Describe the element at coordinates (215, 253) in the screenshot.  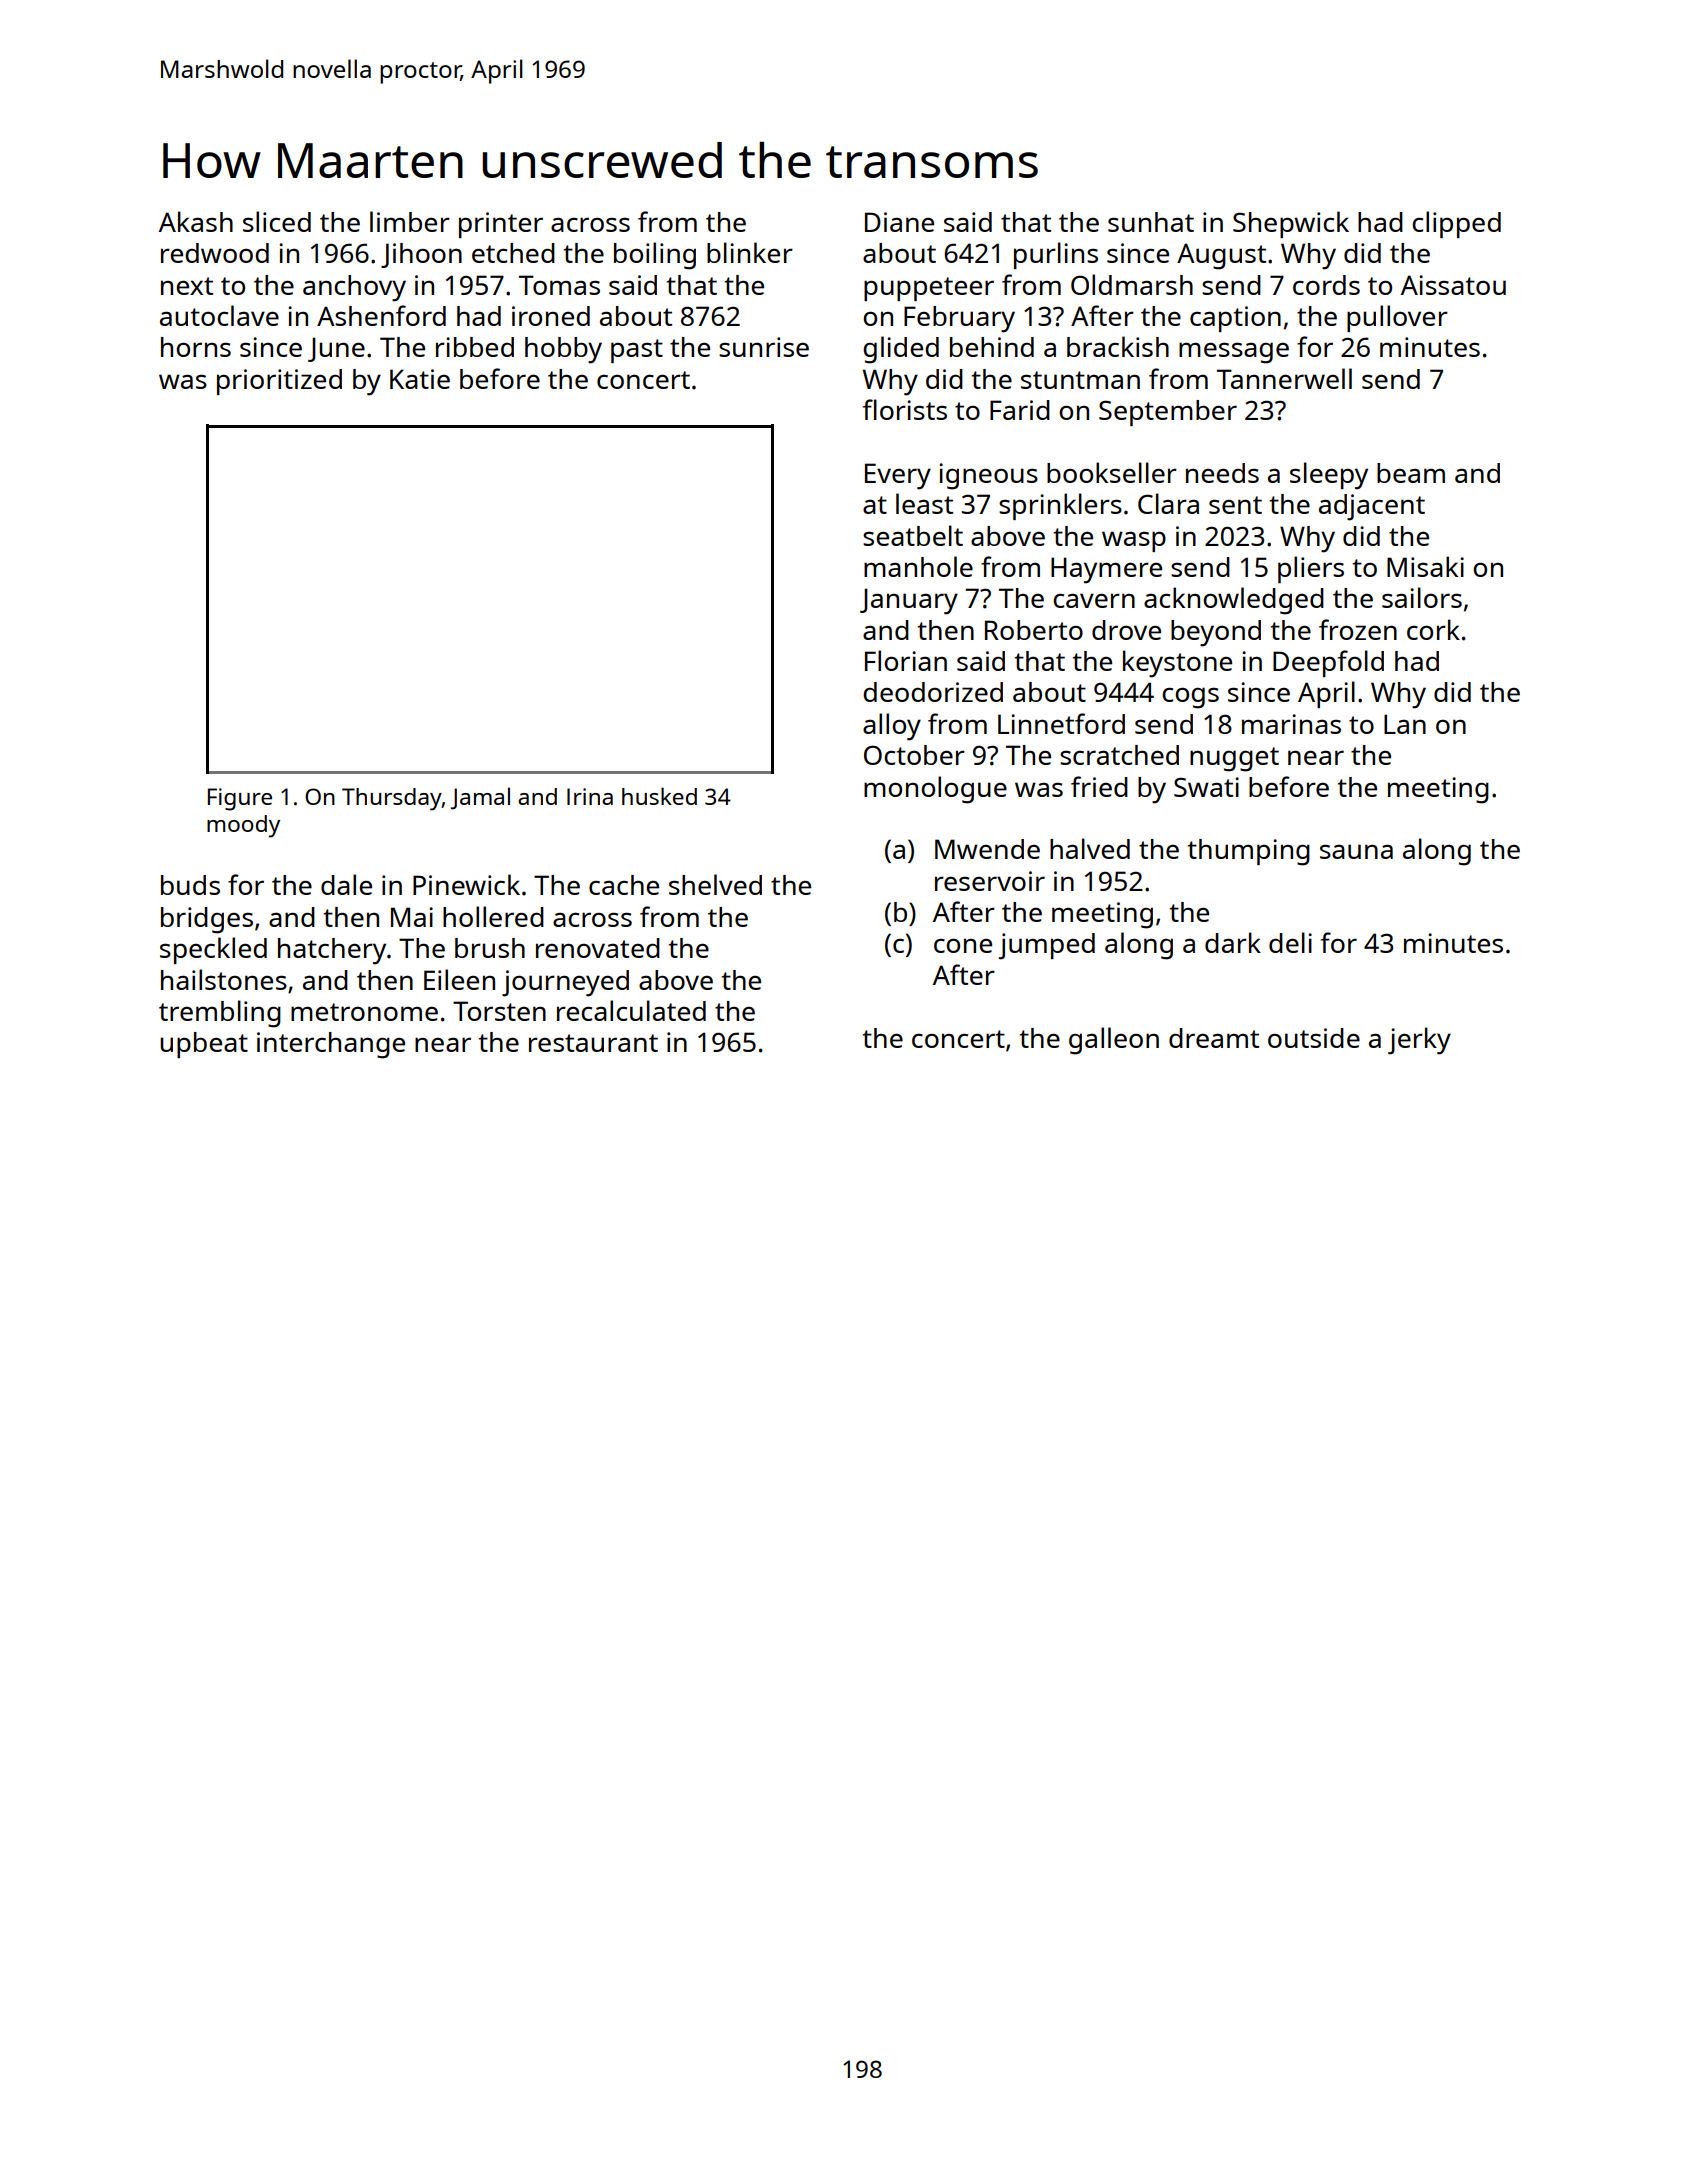
I see `redwood` at that location.
